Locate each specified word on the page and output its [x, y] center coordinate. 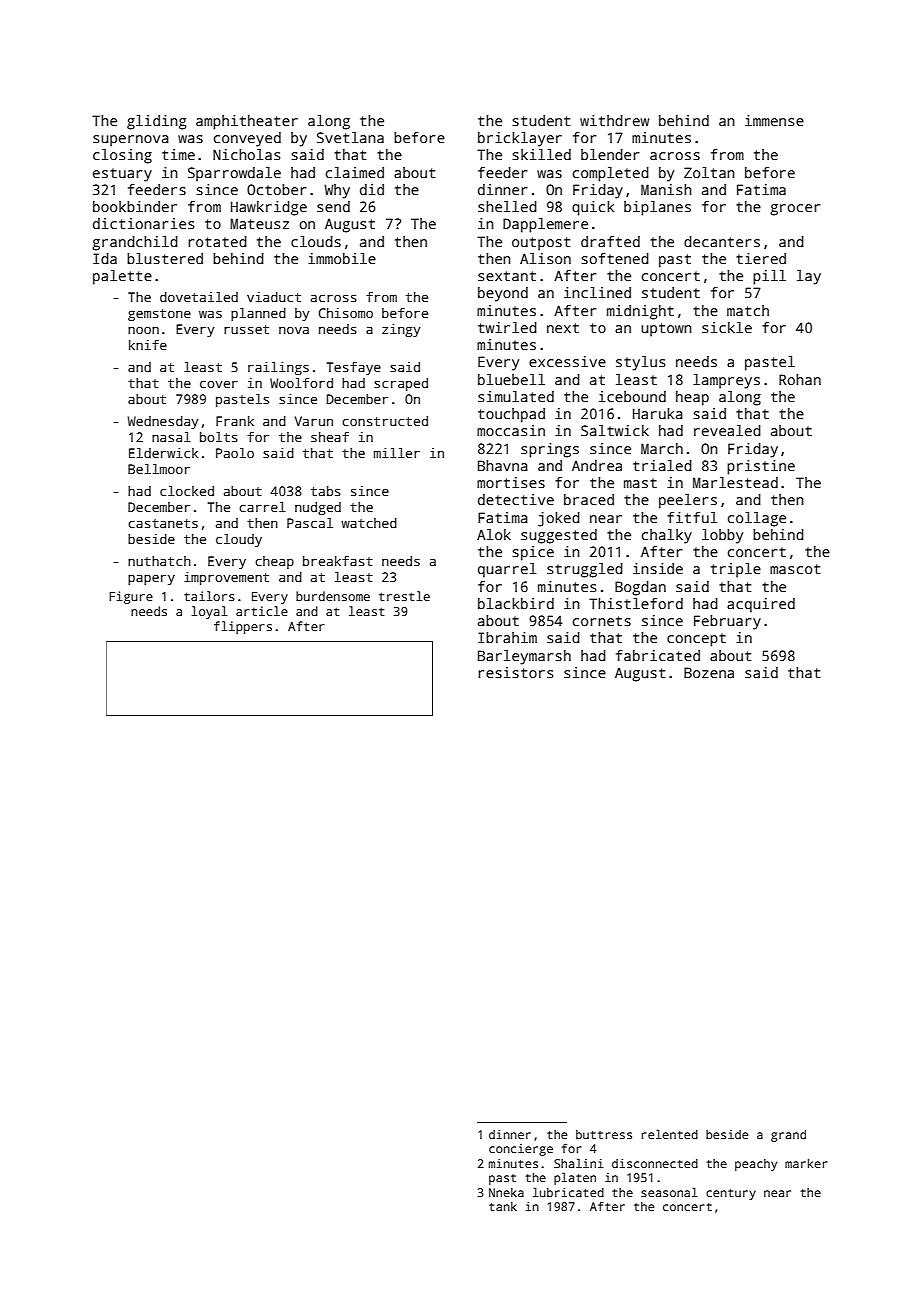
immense [774, 120]
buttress [604, 1134]
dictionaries [143, 223]
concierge [521, 1150]
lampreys [726, 381]
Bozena [709, 672]
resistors [515, 672]
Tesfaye [354, 368]
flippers [243, 627]
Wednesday [163, 422]
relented [670, 1134]
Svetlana [350, 137]
